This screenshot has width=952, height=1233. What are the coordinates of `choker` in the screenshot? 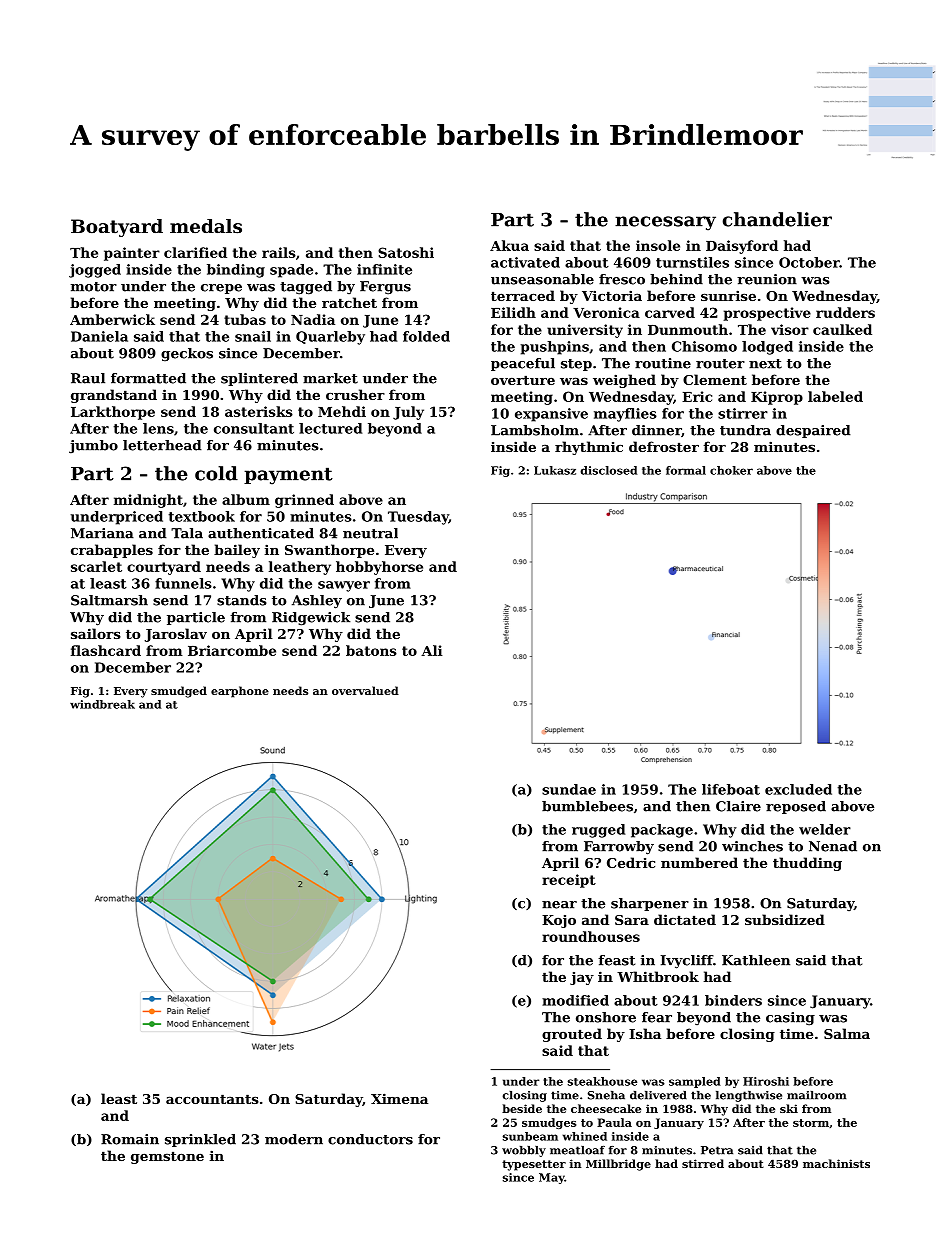 It's located at (731, 470).
